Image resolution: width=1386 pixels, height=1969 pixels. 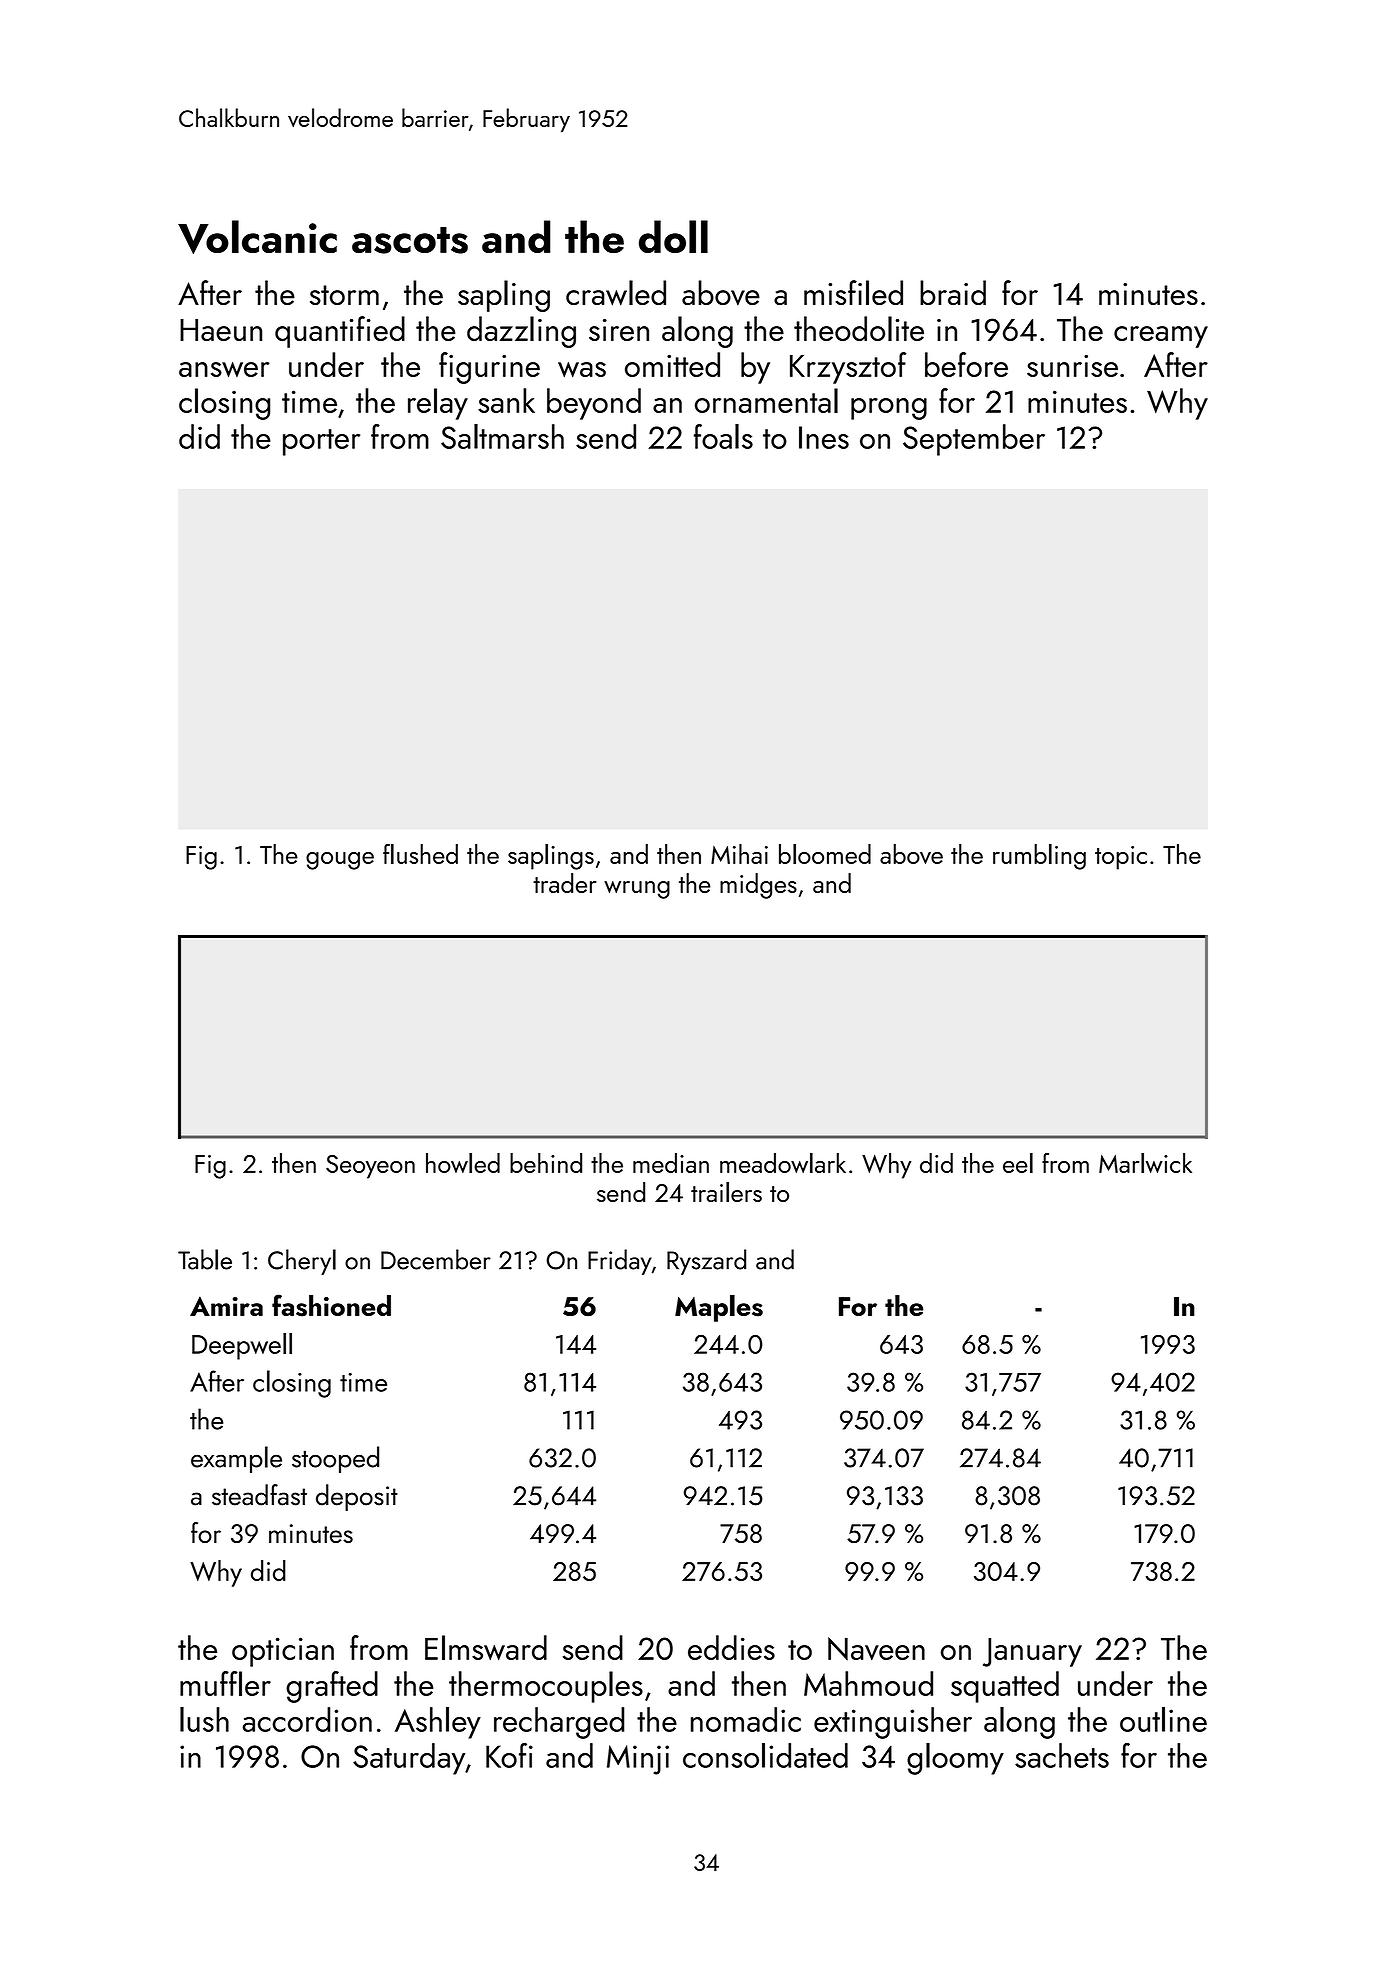 I want to click on gouge, so click(x=340, y=861).
